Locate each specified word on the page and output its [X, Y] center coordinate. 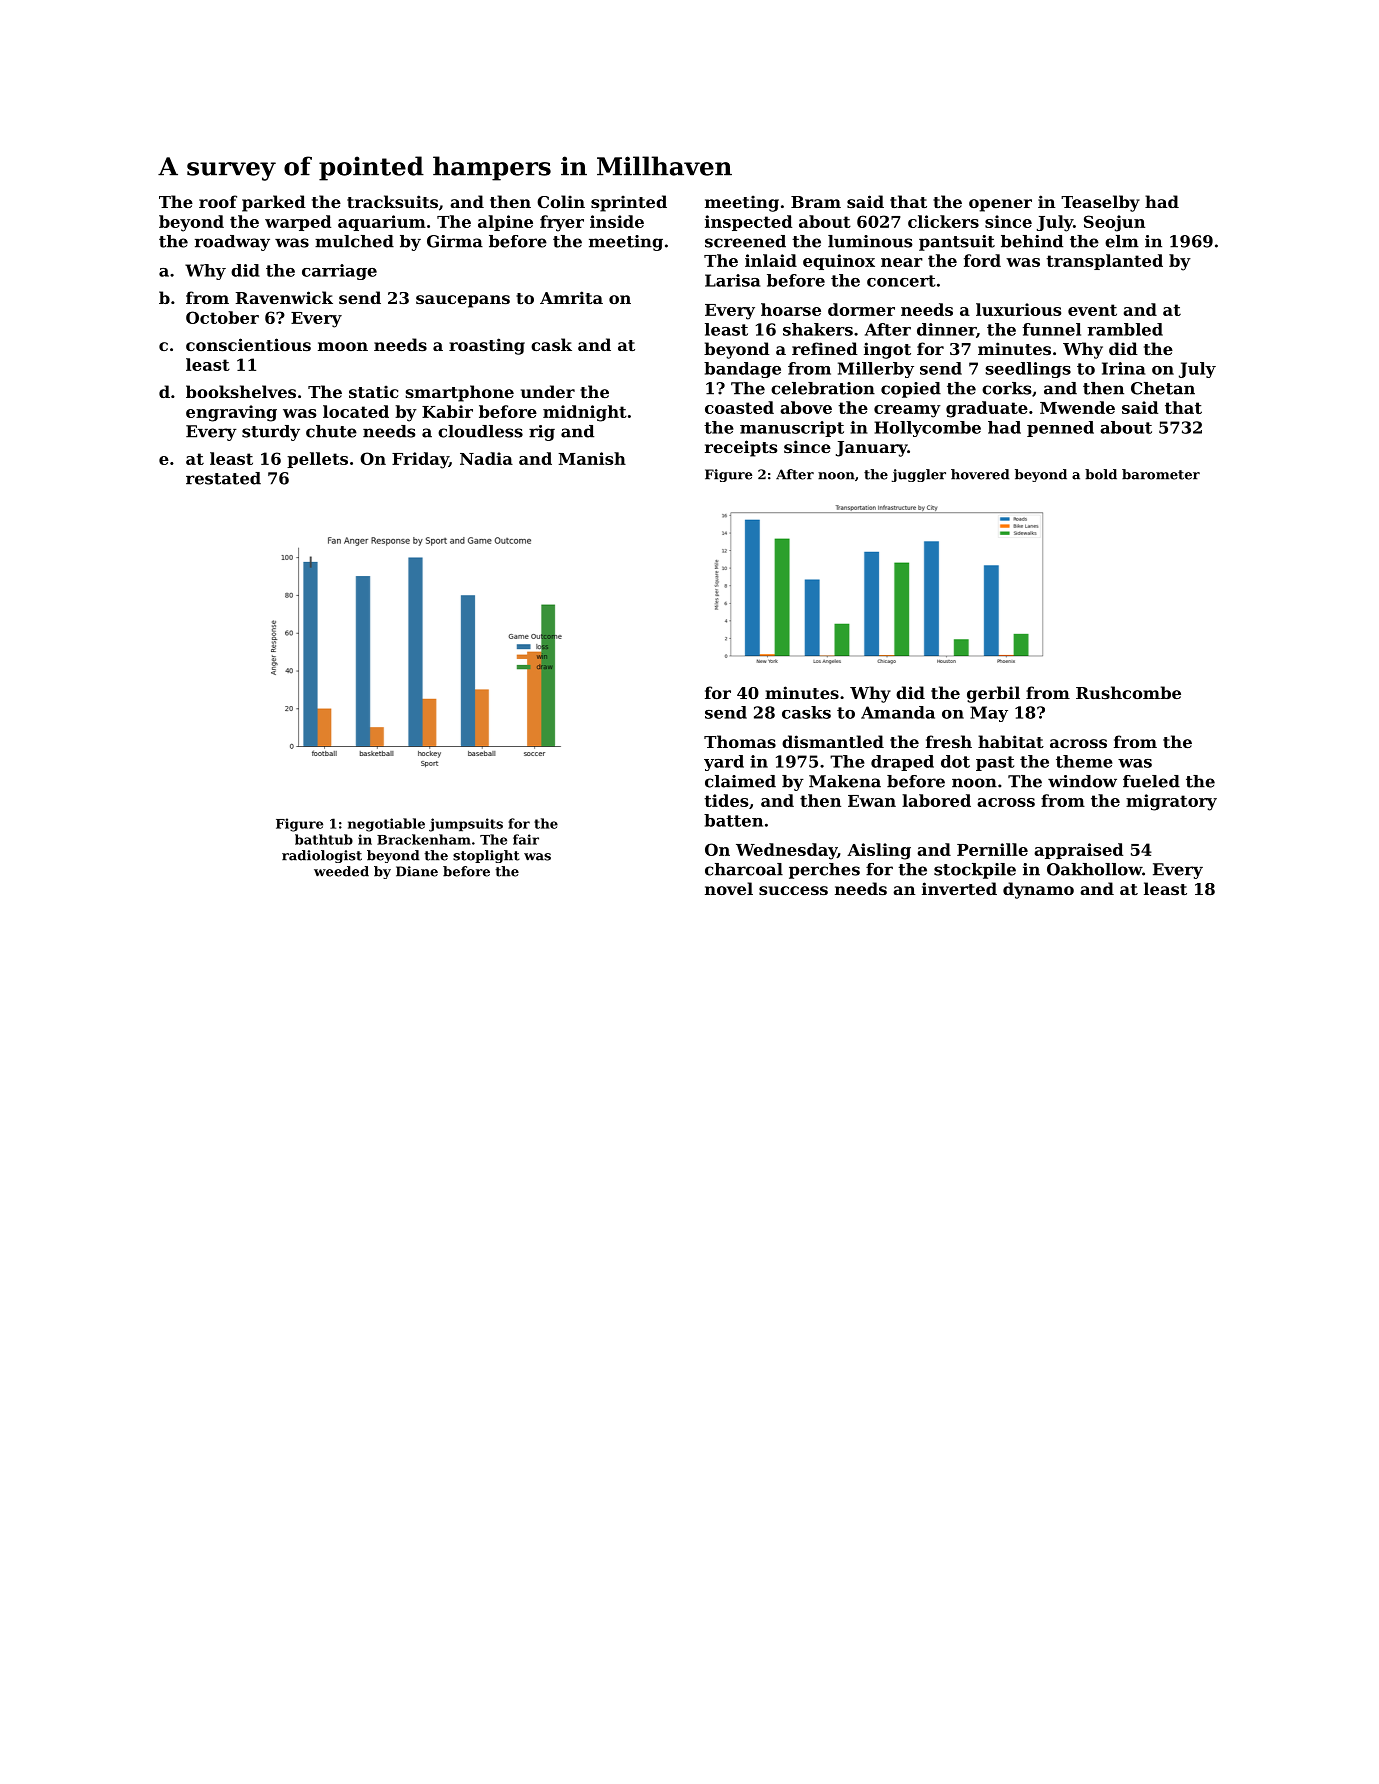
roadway [232, 243]
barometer [1161, 474]
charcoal [744, 869]
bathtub [324, 839]
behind [1032, 241]
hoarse [791, 309]
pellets [317, 460]
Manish [592, 458]
